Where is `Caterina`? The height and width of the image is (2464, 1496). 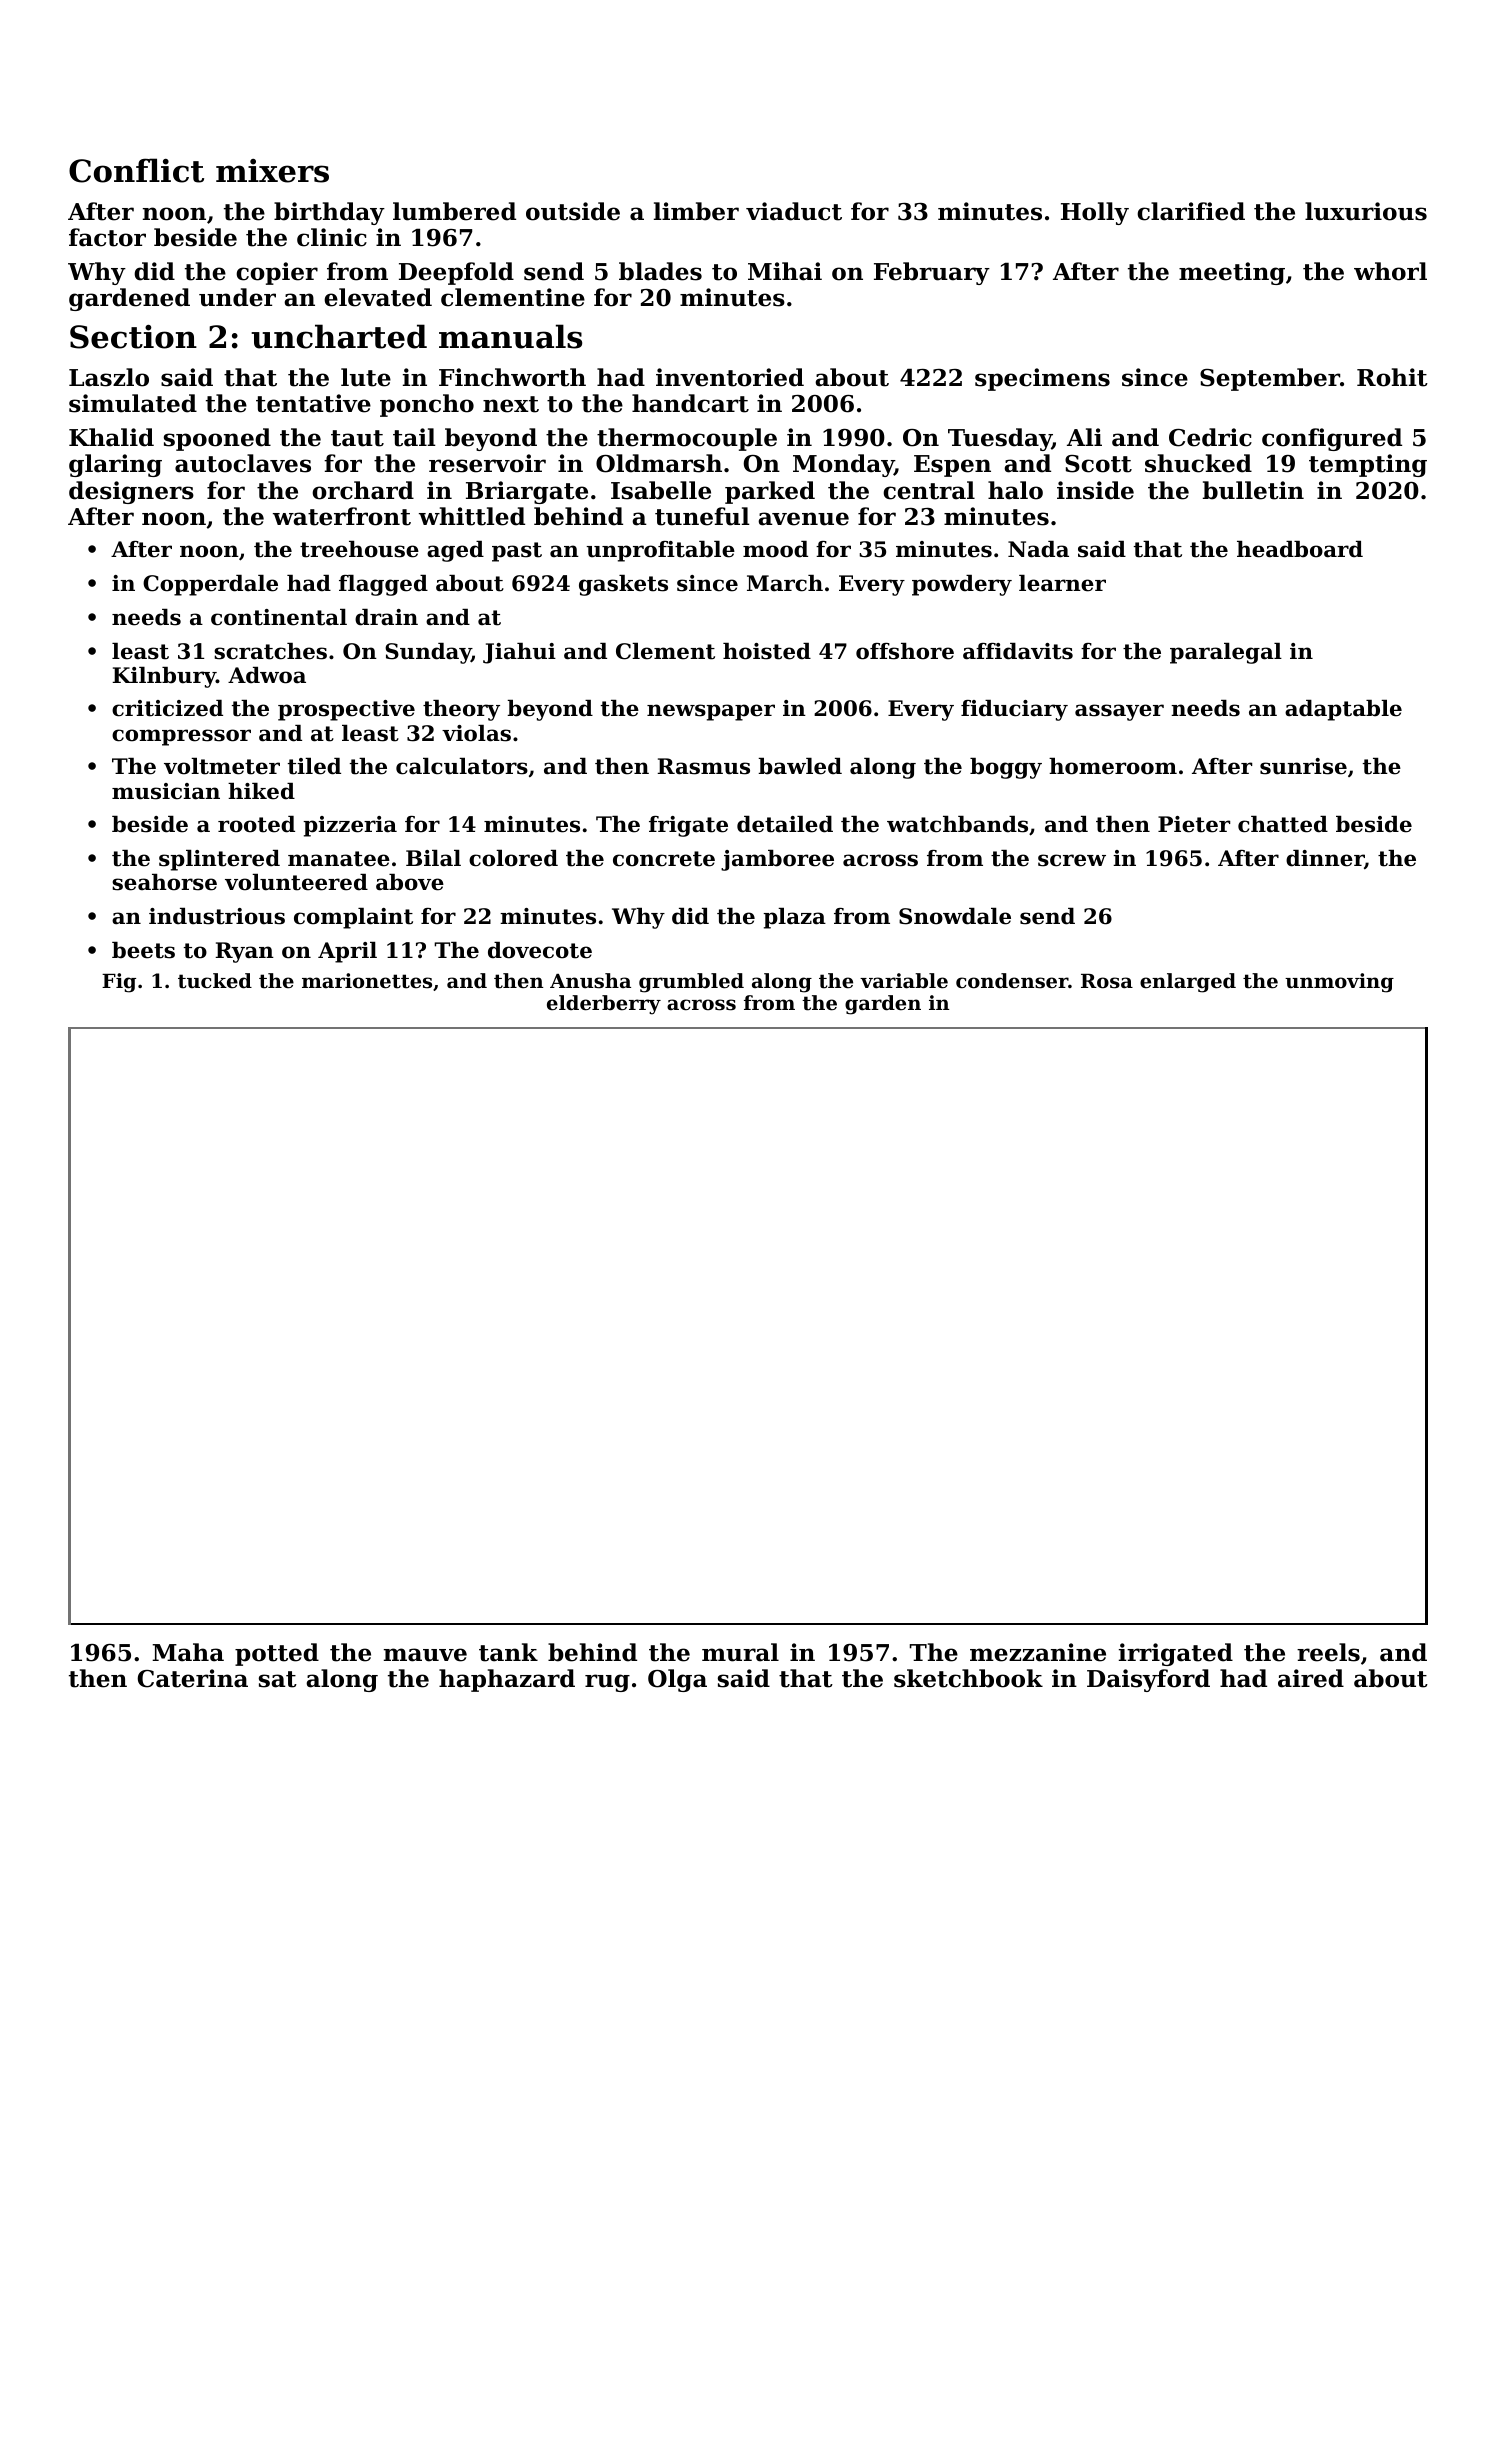 Caterina is located at coordinates (193, 1678).
